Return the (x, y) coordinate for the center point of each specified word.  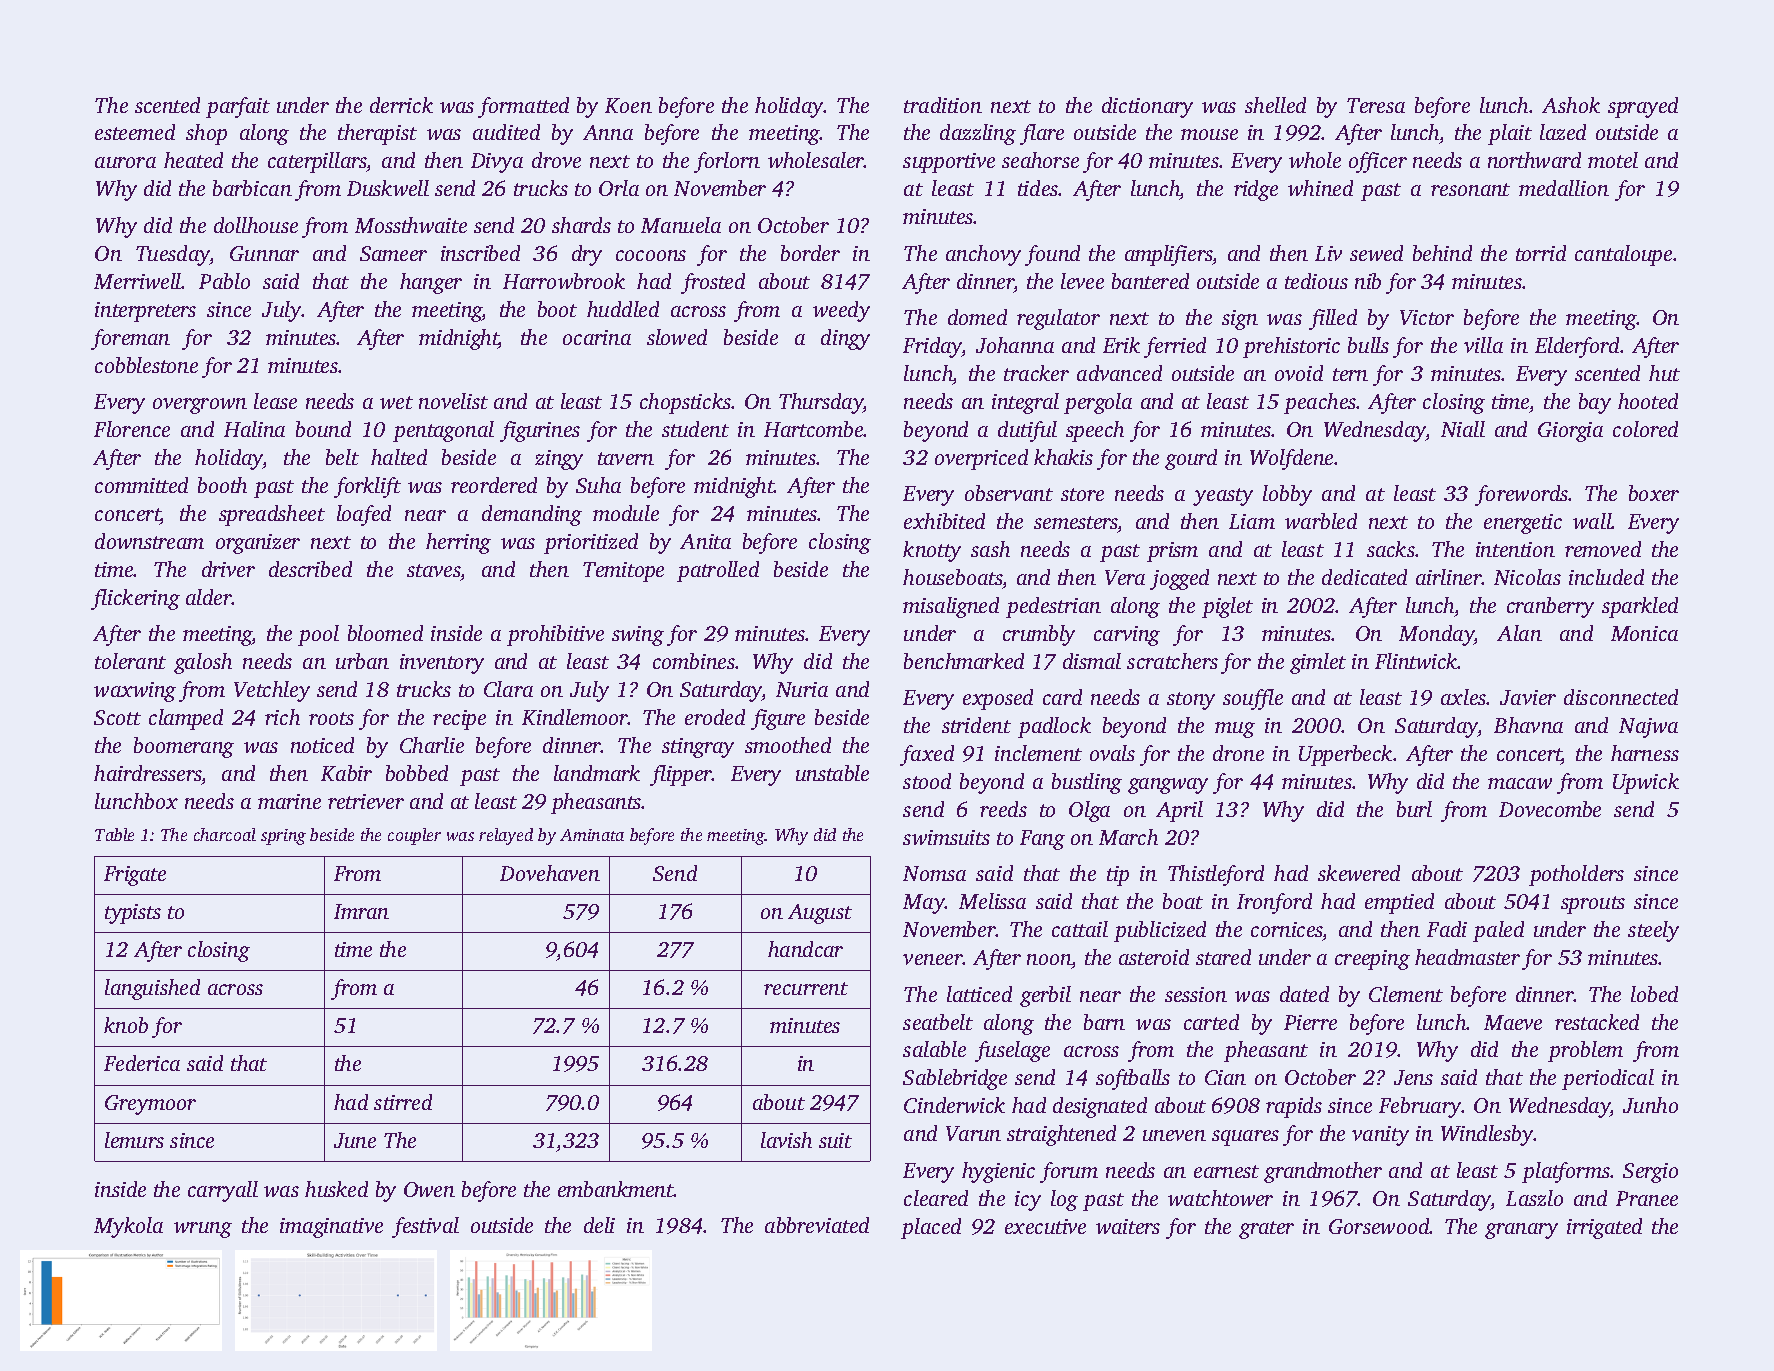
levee (1082, 281)
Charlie (432, 745)
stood (927, 781)
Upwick (1646, 783)
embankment (616, 1189)
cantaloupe (1623, 255)
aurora (125, 162)
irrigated (1604, 1228)
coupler (414, 836)
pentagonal (443, 431)
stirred (403, 1102)
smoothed (788, 745)
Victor (1427, 317)
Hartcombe (814, 429)
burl (1414, 809)
